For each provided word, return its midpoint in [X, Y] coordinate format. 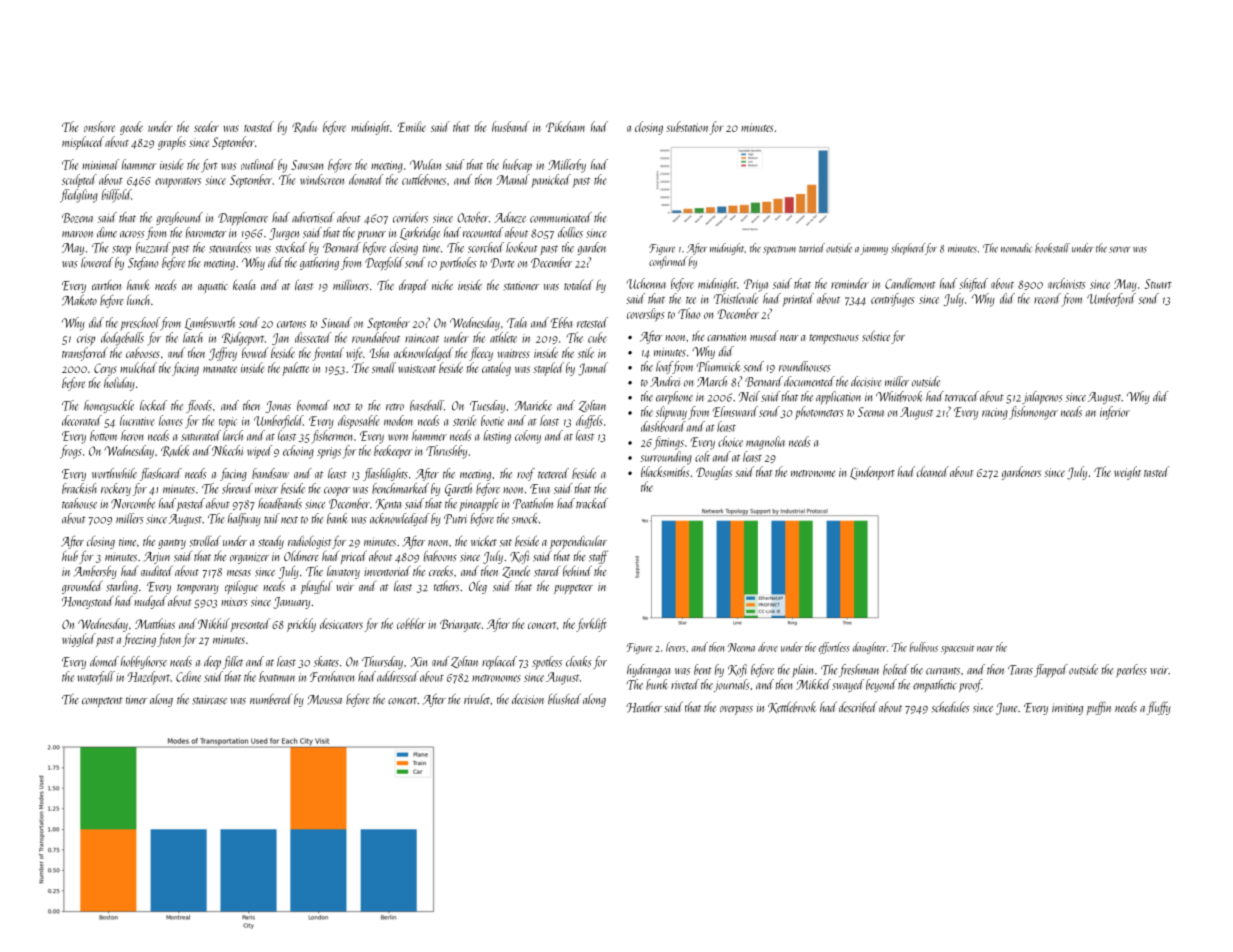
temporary [198, 589]
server [1119, 250]
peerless [1131, 670]
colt [702, 456]
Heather [644, 707]
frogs [71, 452]
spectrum [779, 250]
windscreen [322, 179]
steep [121, 250]
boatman [277, 676]
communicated [561, 217]
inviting [1067, 709]
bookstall [1052, 248]
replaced [499, 662]
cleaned [933, 471]
